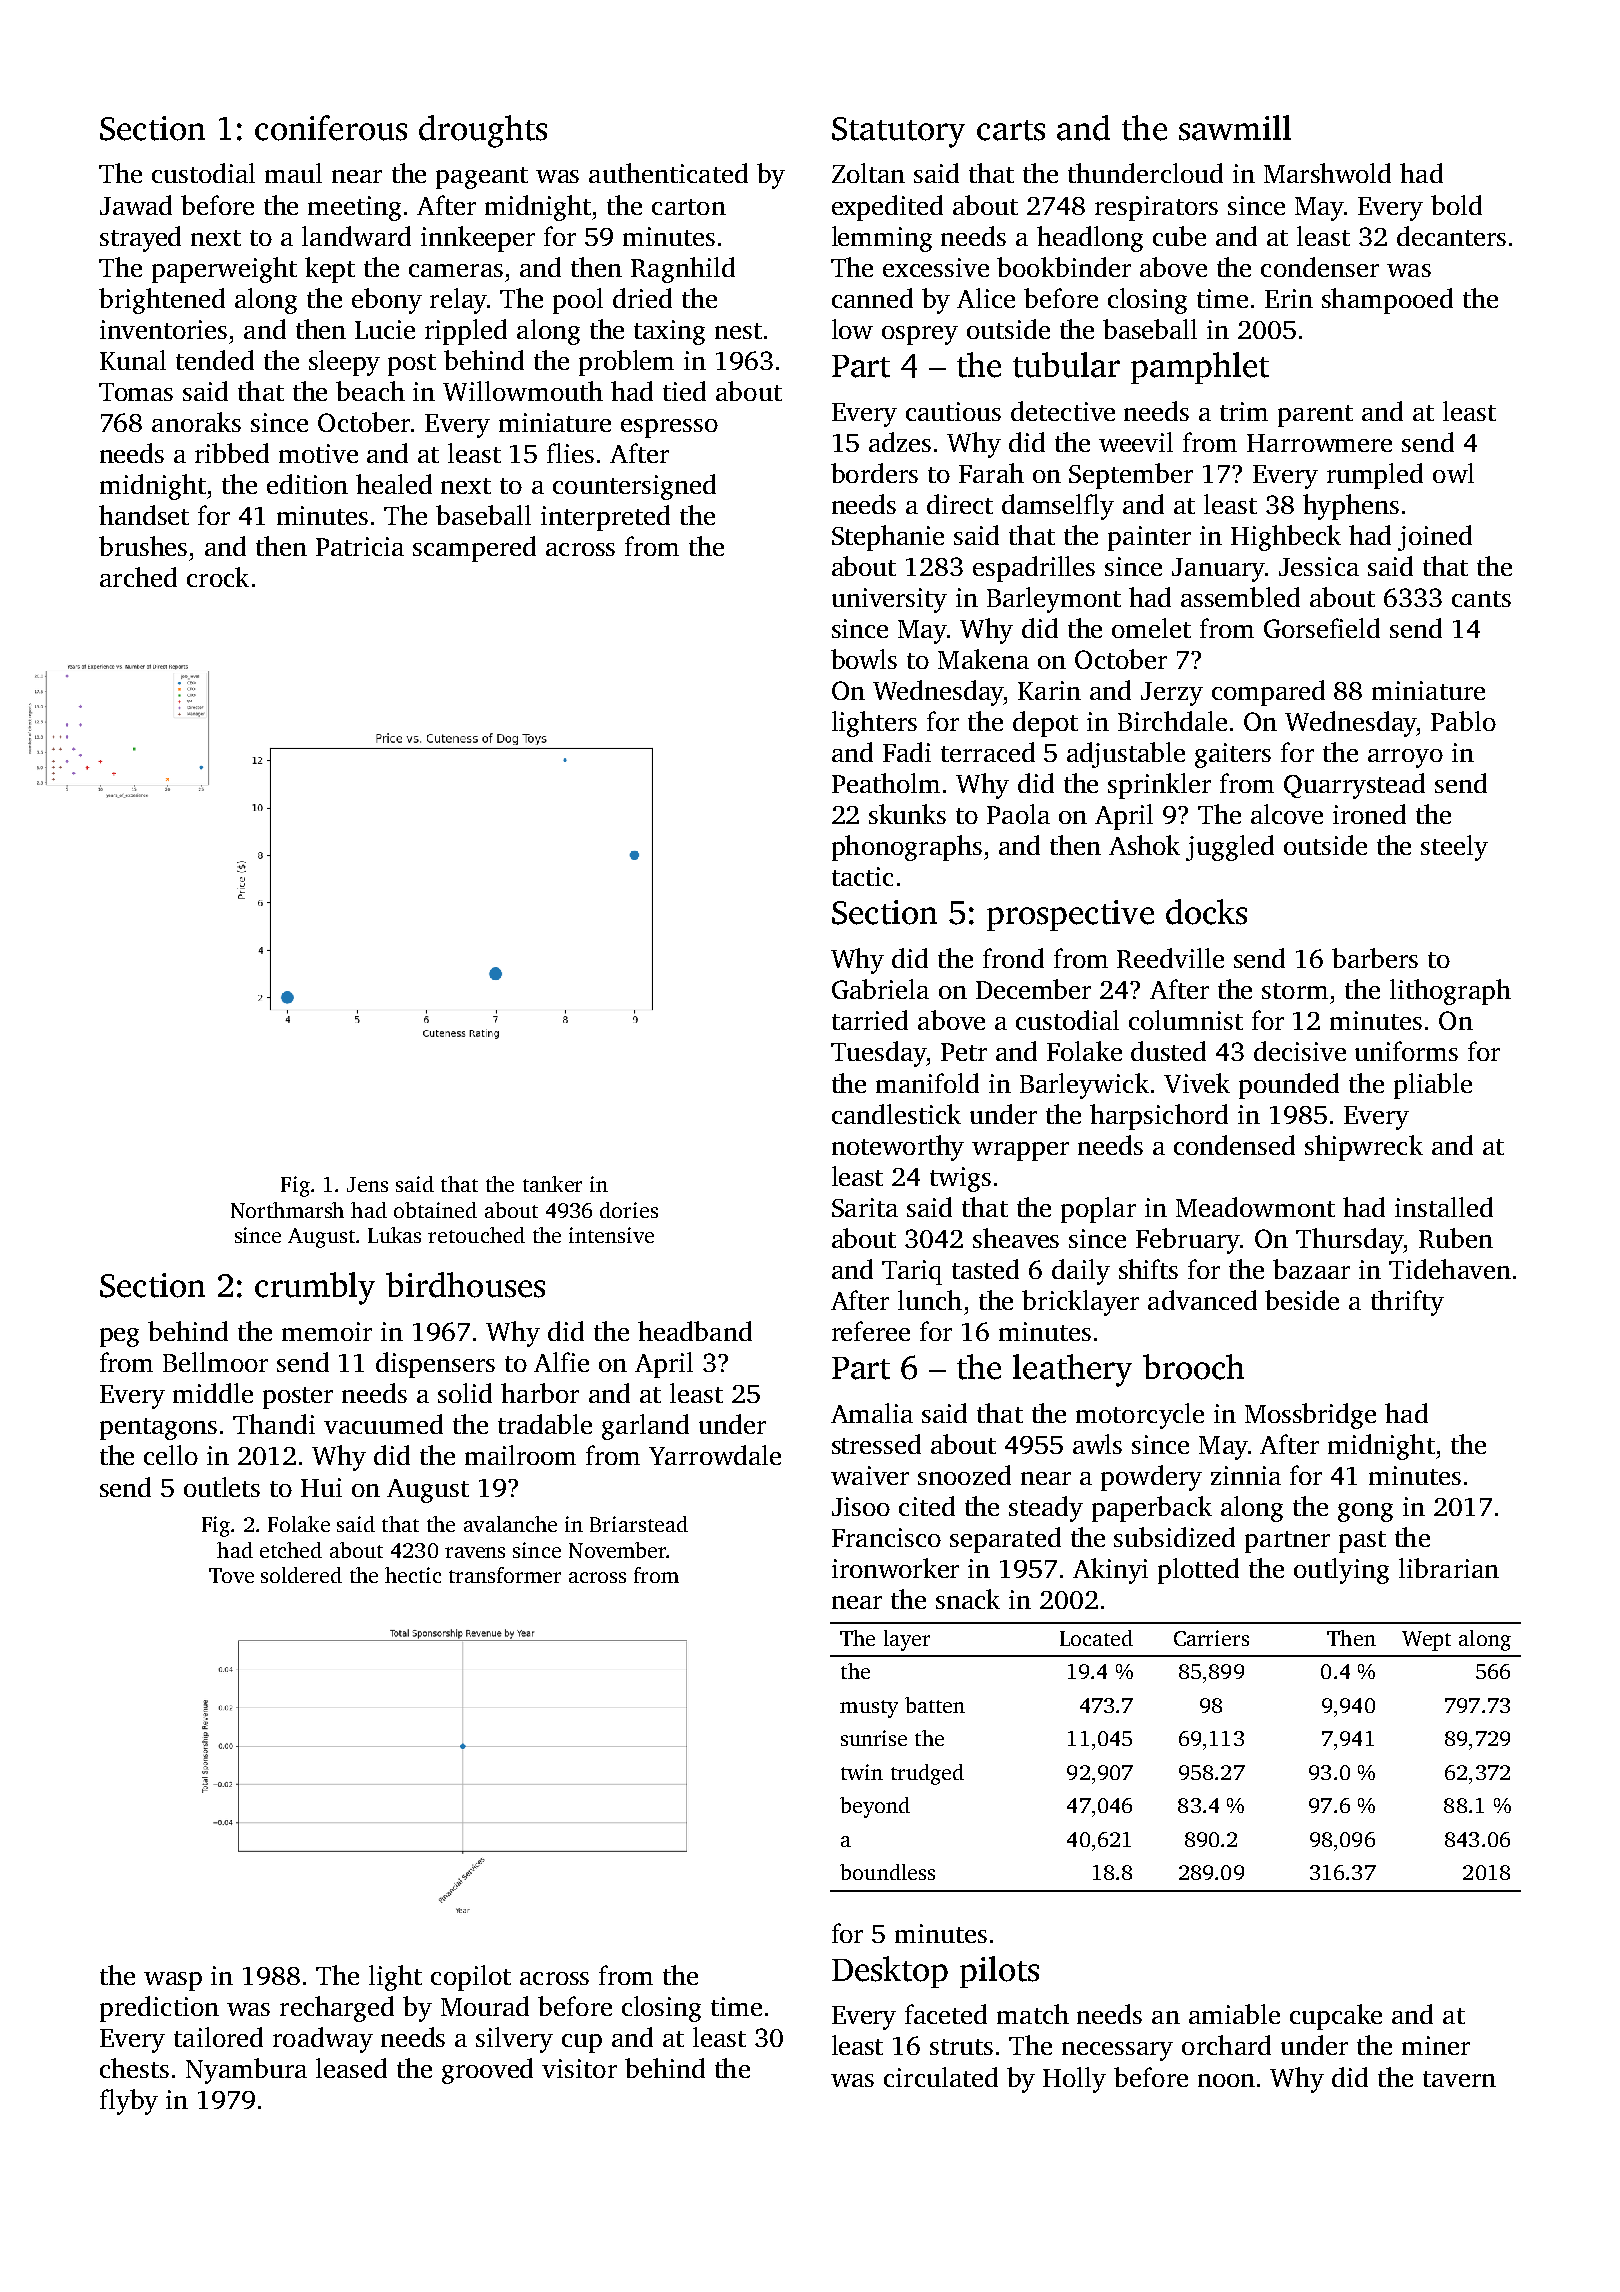 The height and width of the screenshot is (2292, 1620). I want to click on barbers, so click(1375, 958).
